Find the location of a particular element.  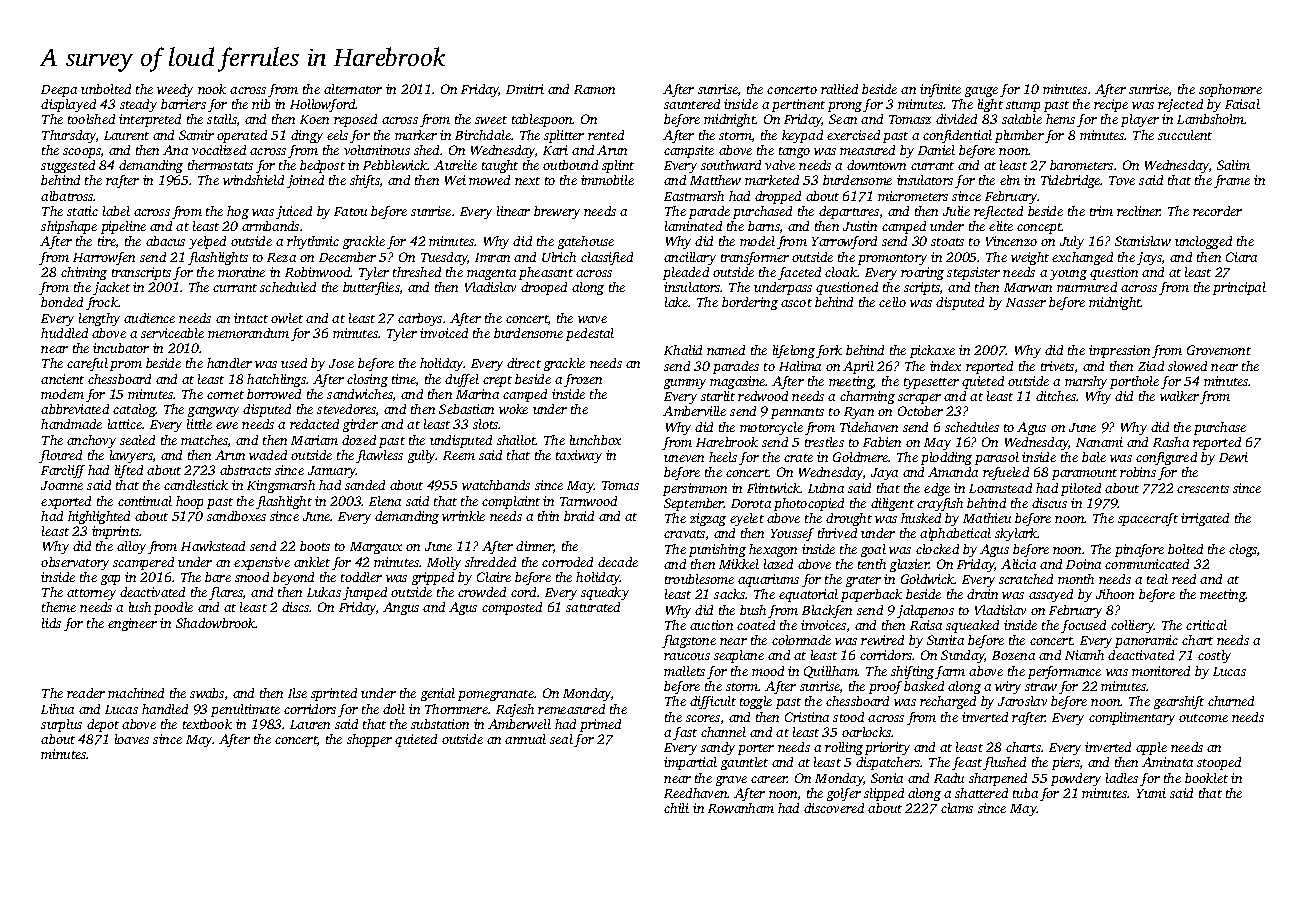

fast is located at coordinates (685, 733).
